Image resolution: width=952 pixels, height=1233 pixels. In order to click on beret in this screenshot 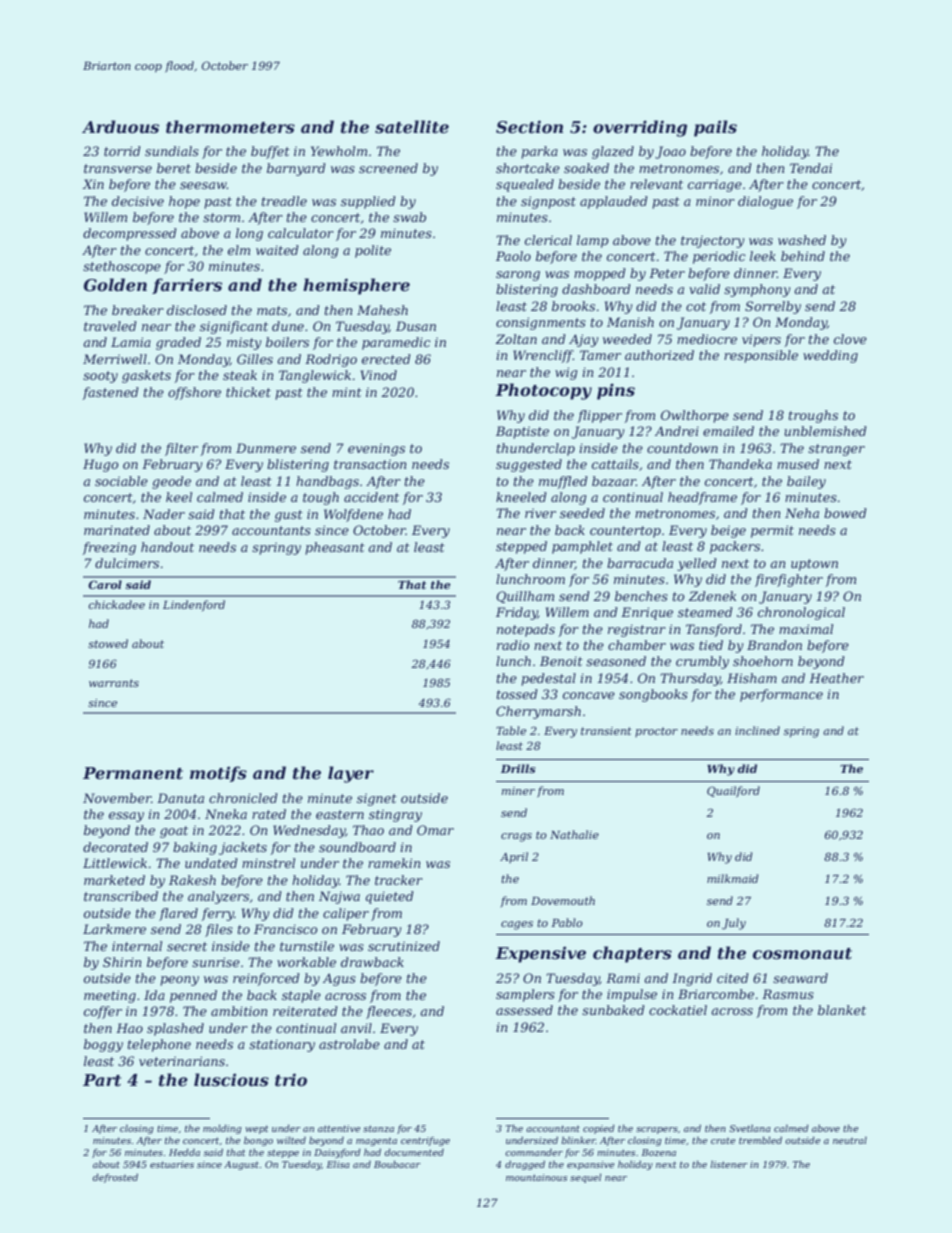, I will do `click(174, 168)`.
